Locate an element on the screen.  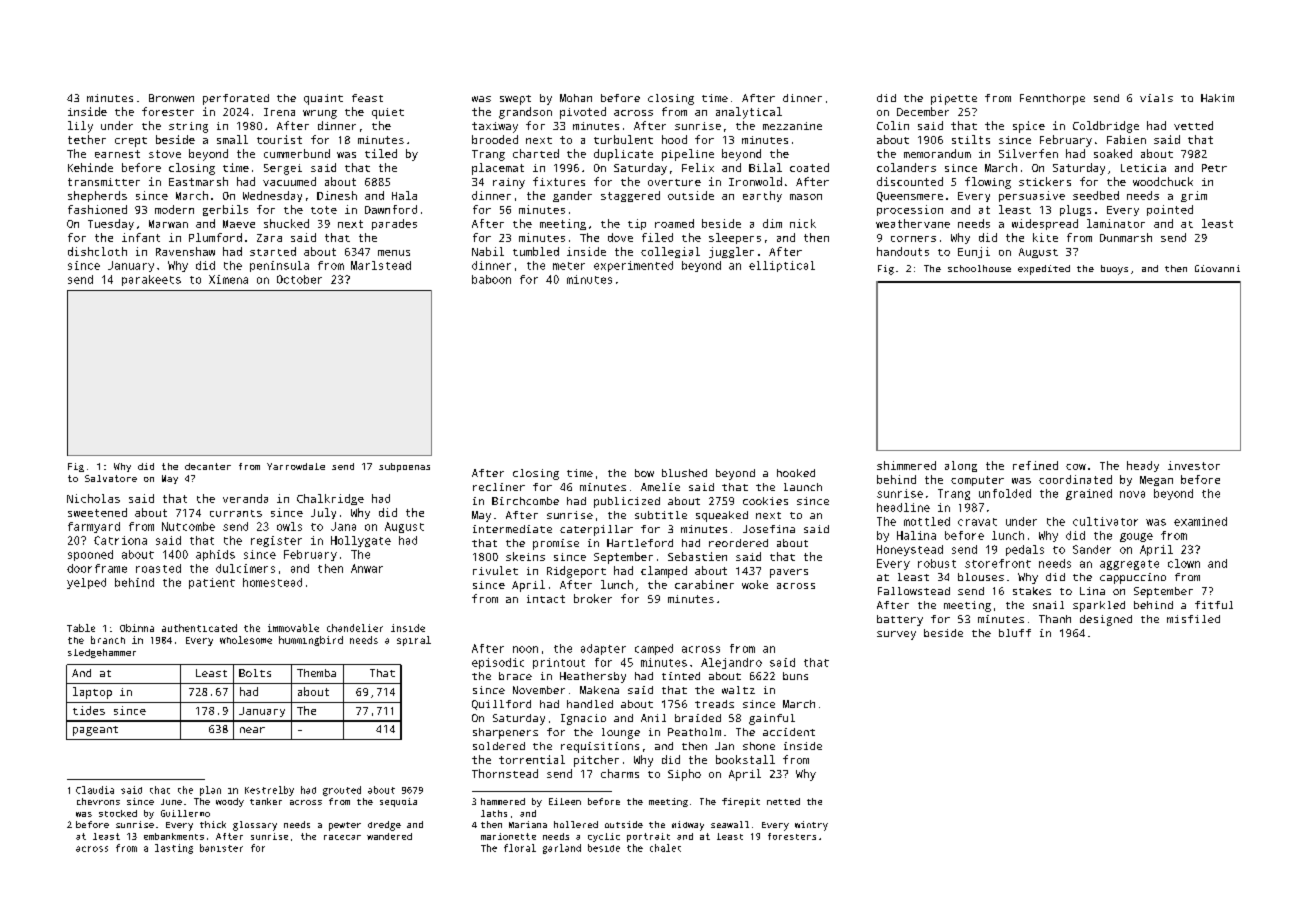
noon is located at coordinates (525, 649).
